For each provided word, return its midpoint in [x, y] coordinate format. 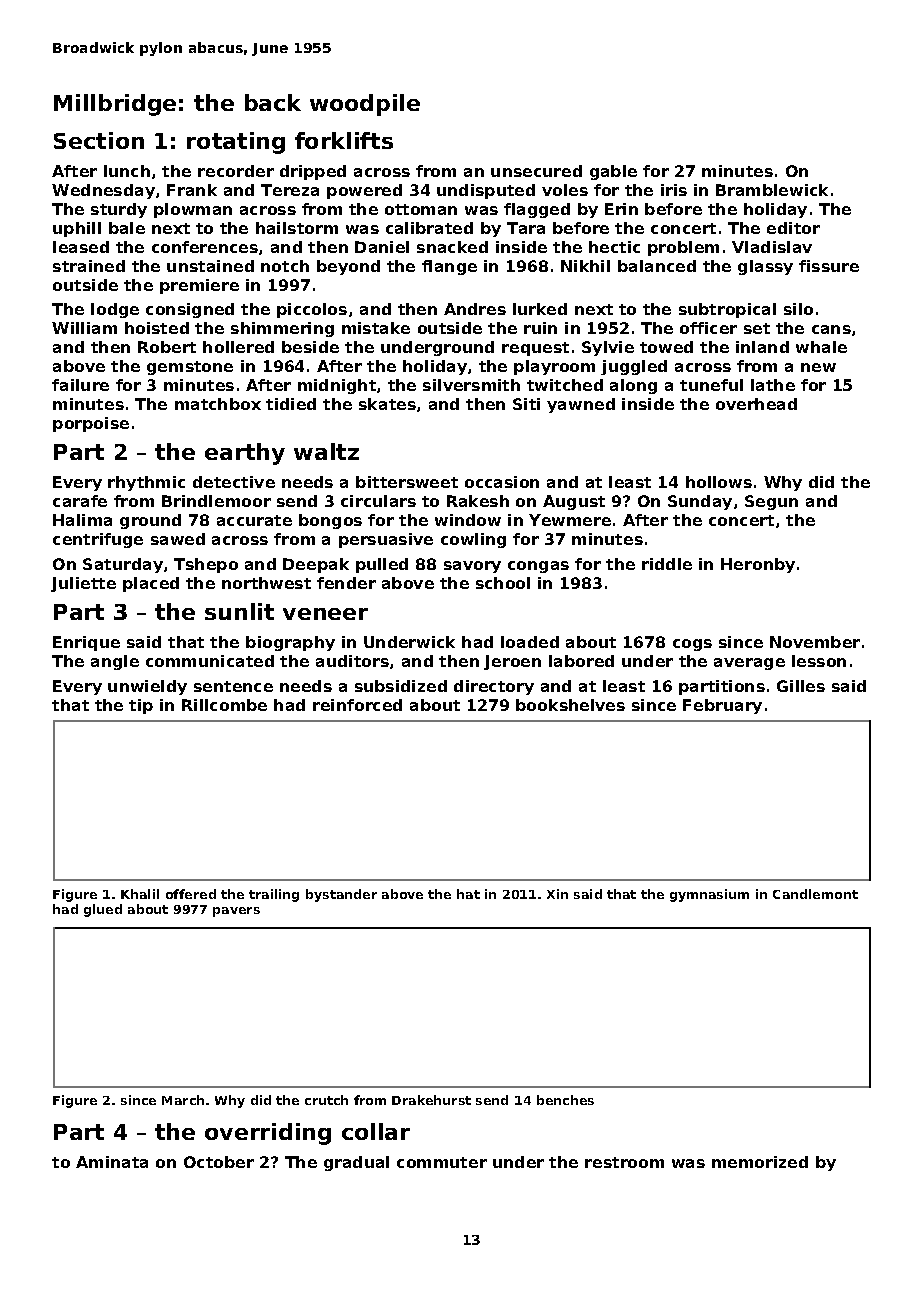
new [818, 367]
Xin [557, 894]
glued [103, 910]
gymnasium [709, 895]
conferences [205, 247]
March [183, 1100]
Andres [475, 309]
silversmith [471, 385]
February [722, 706]
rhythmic [146, 483]
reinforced [357, 705]
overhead [756, 404]
